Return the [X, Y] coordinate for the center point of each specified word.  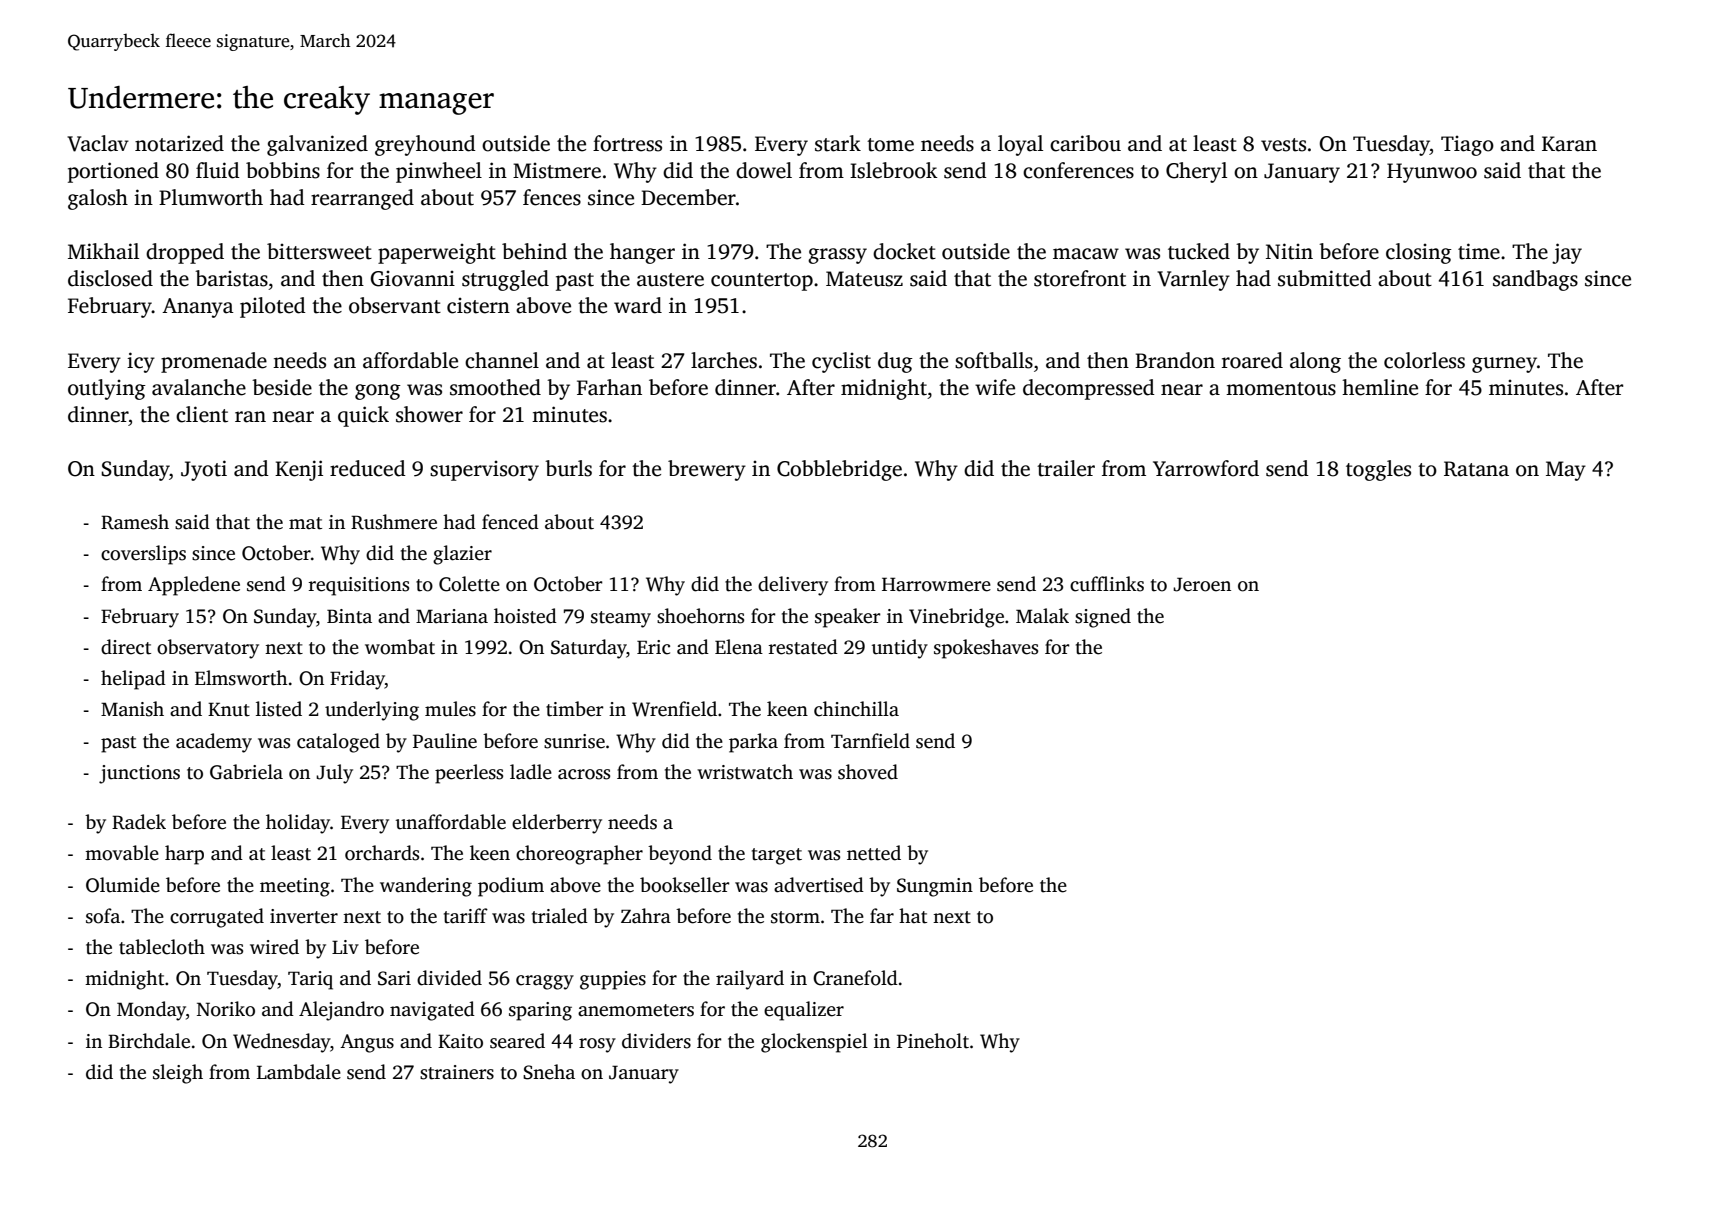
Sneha [549, 1072]
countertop [762, 282]
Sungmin [935, 887]
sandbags [1535, 280]
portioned [113, 172]
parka [753, 743]
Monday [151, 1011]
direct [126, 647]
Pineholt [933, 1041]
